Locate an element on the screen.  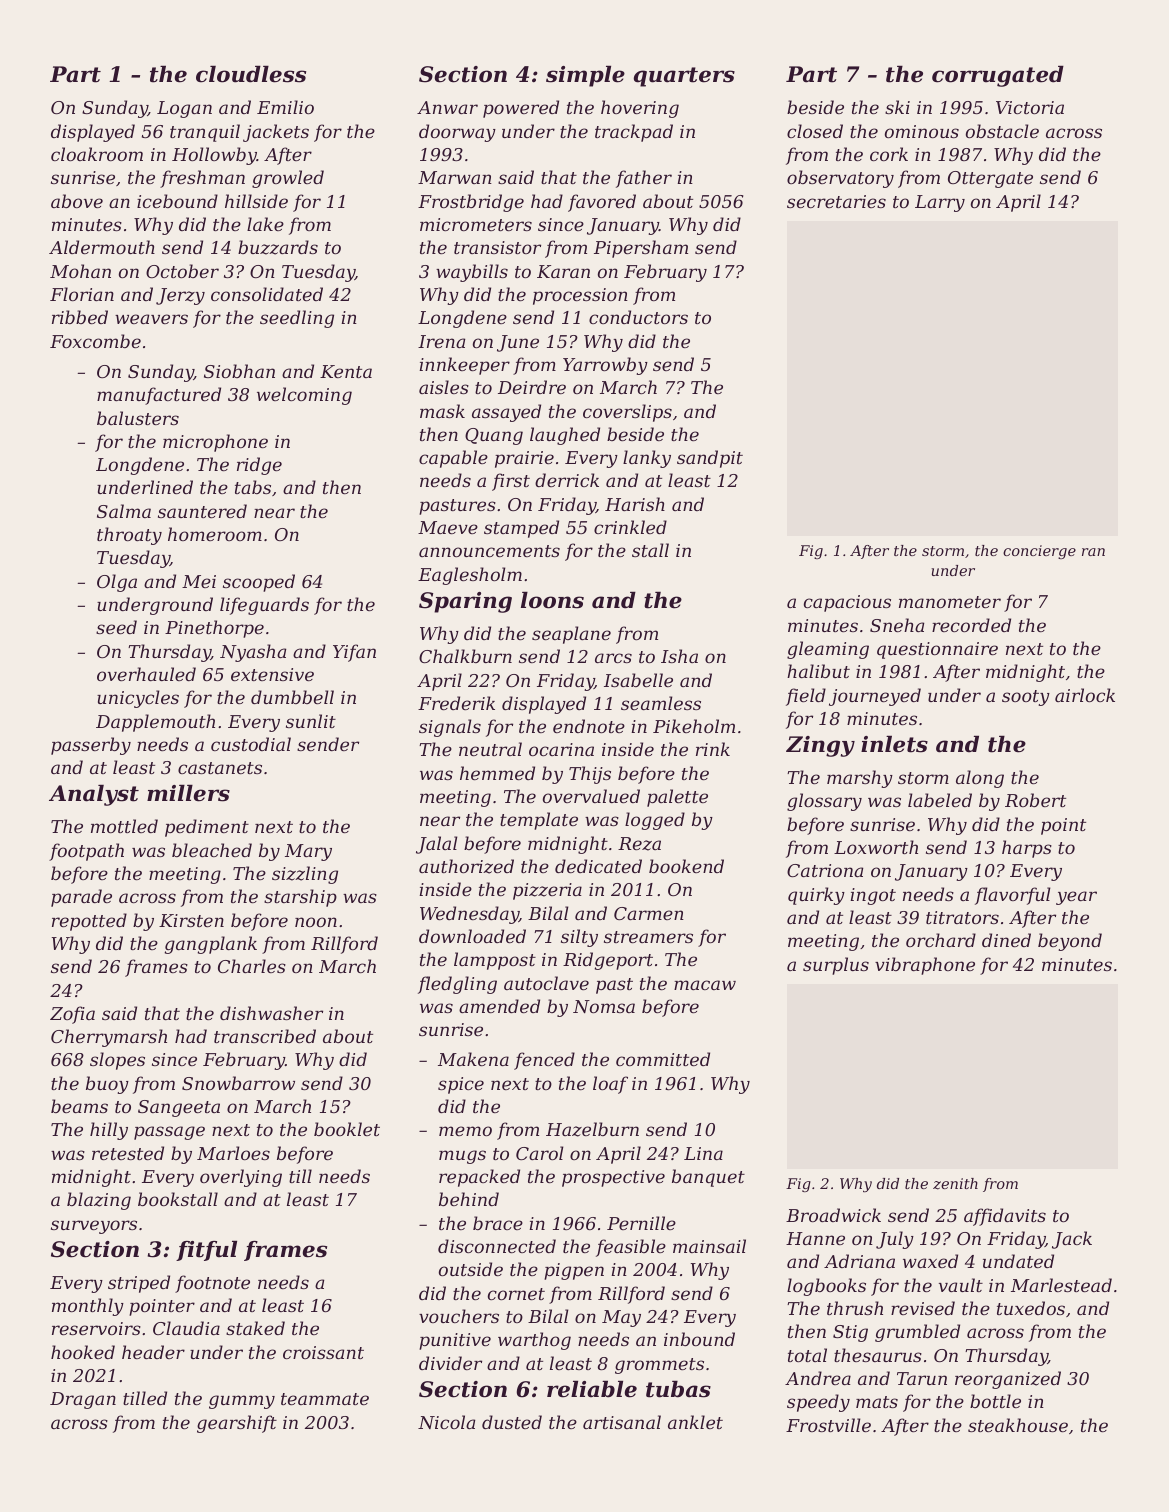
concierge is located at coordinates (1039, 552).
